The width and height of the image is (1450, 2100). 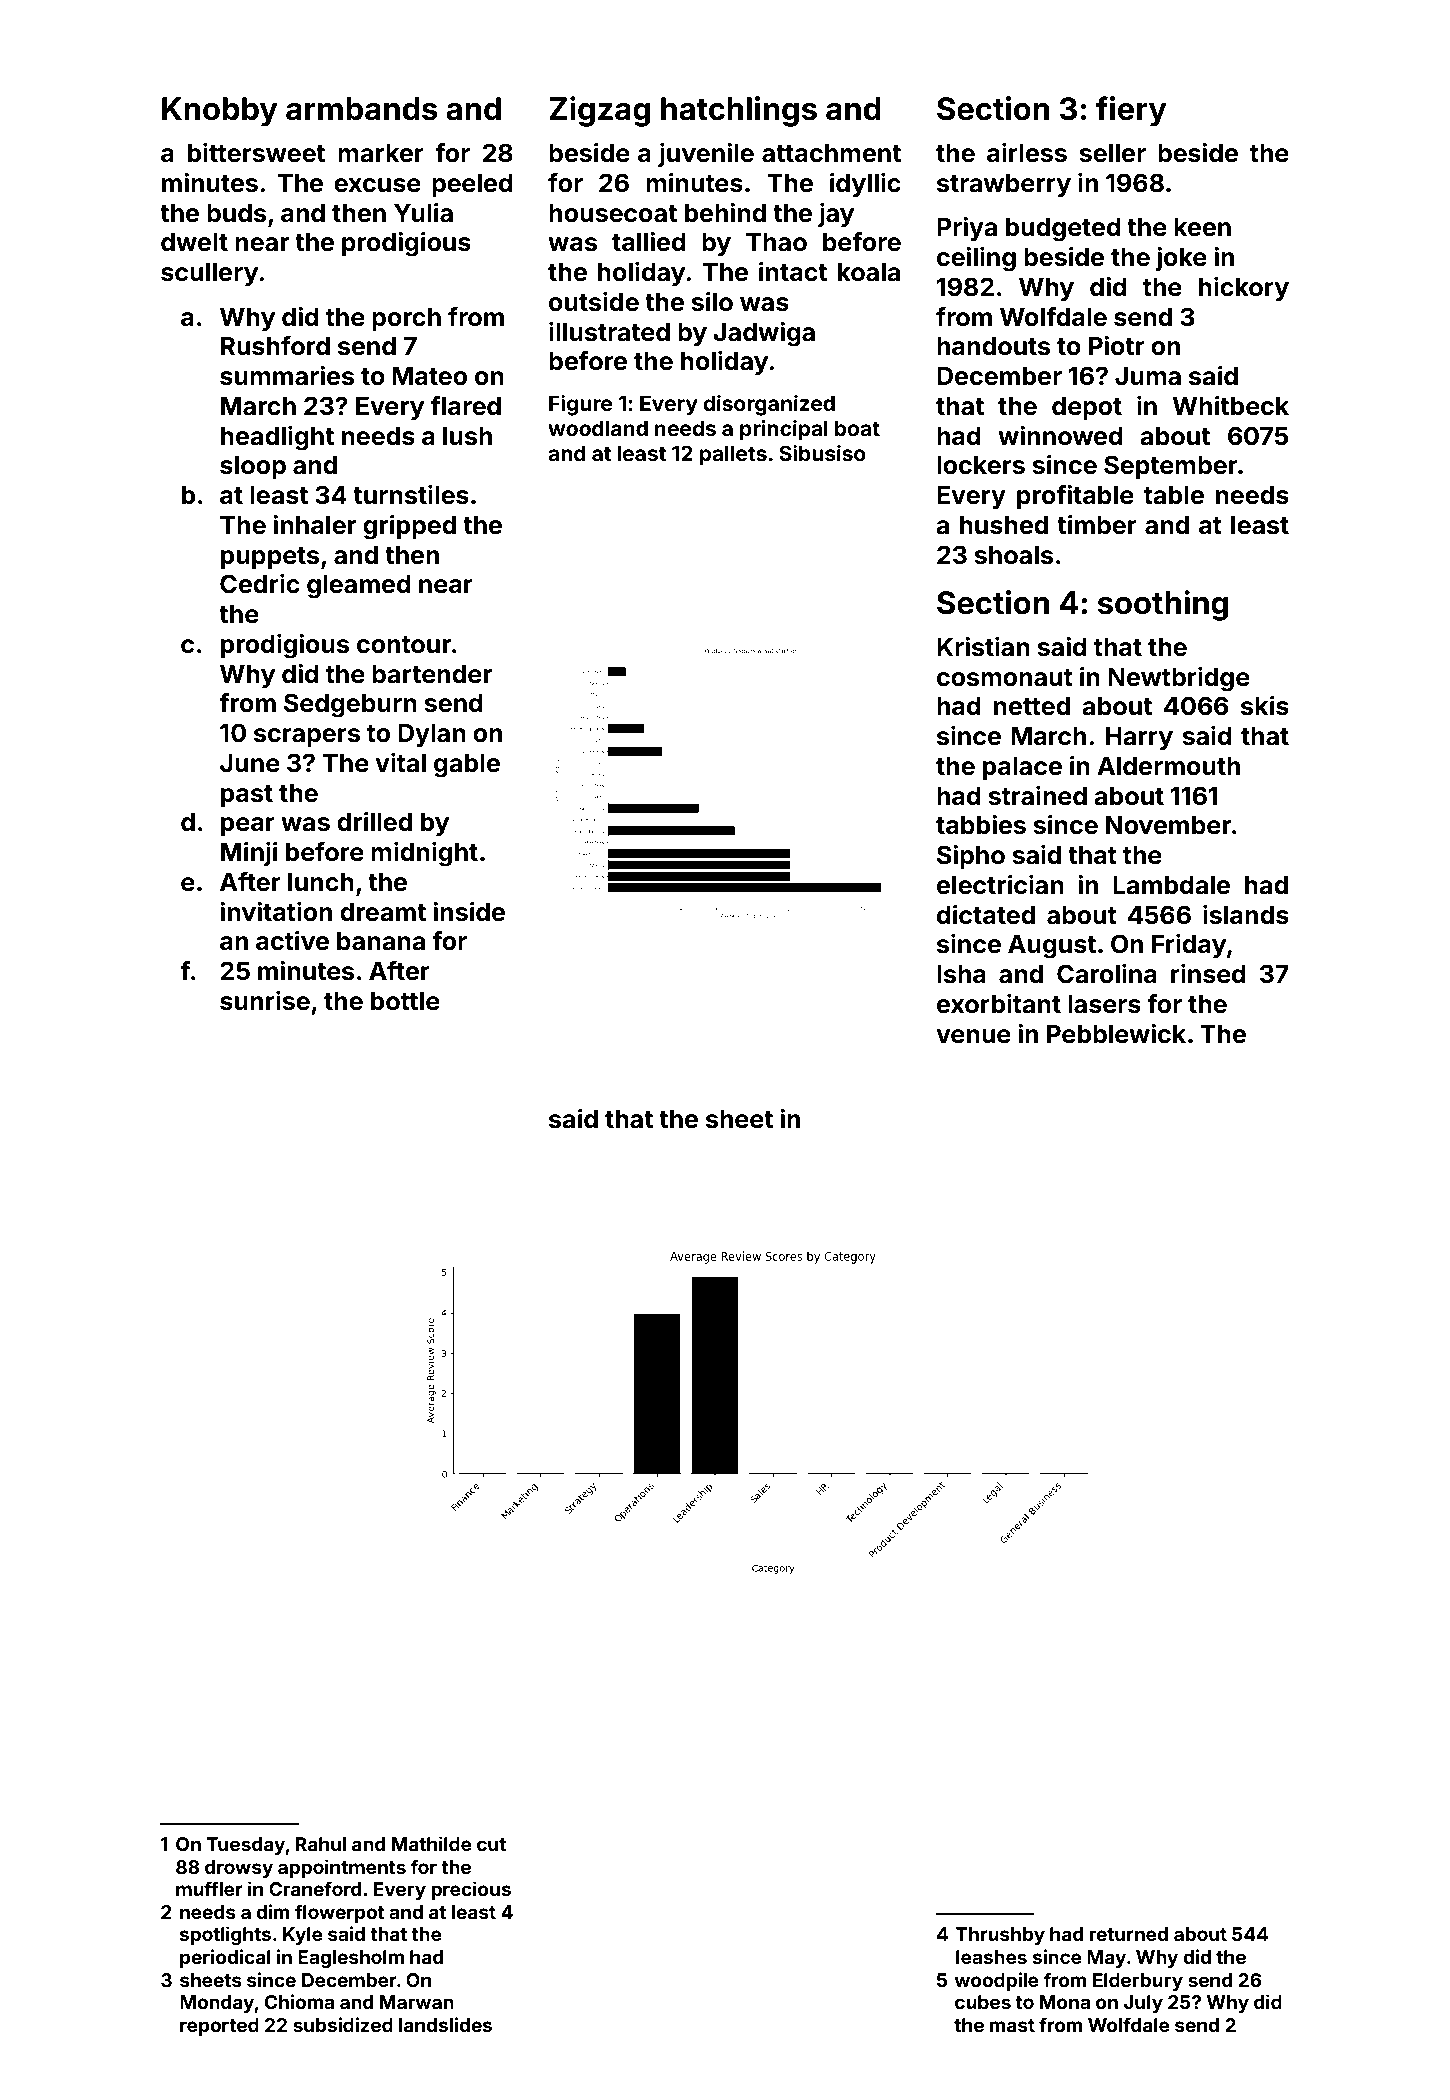 I want to click on returned, so click(x=1129, y=1934).
